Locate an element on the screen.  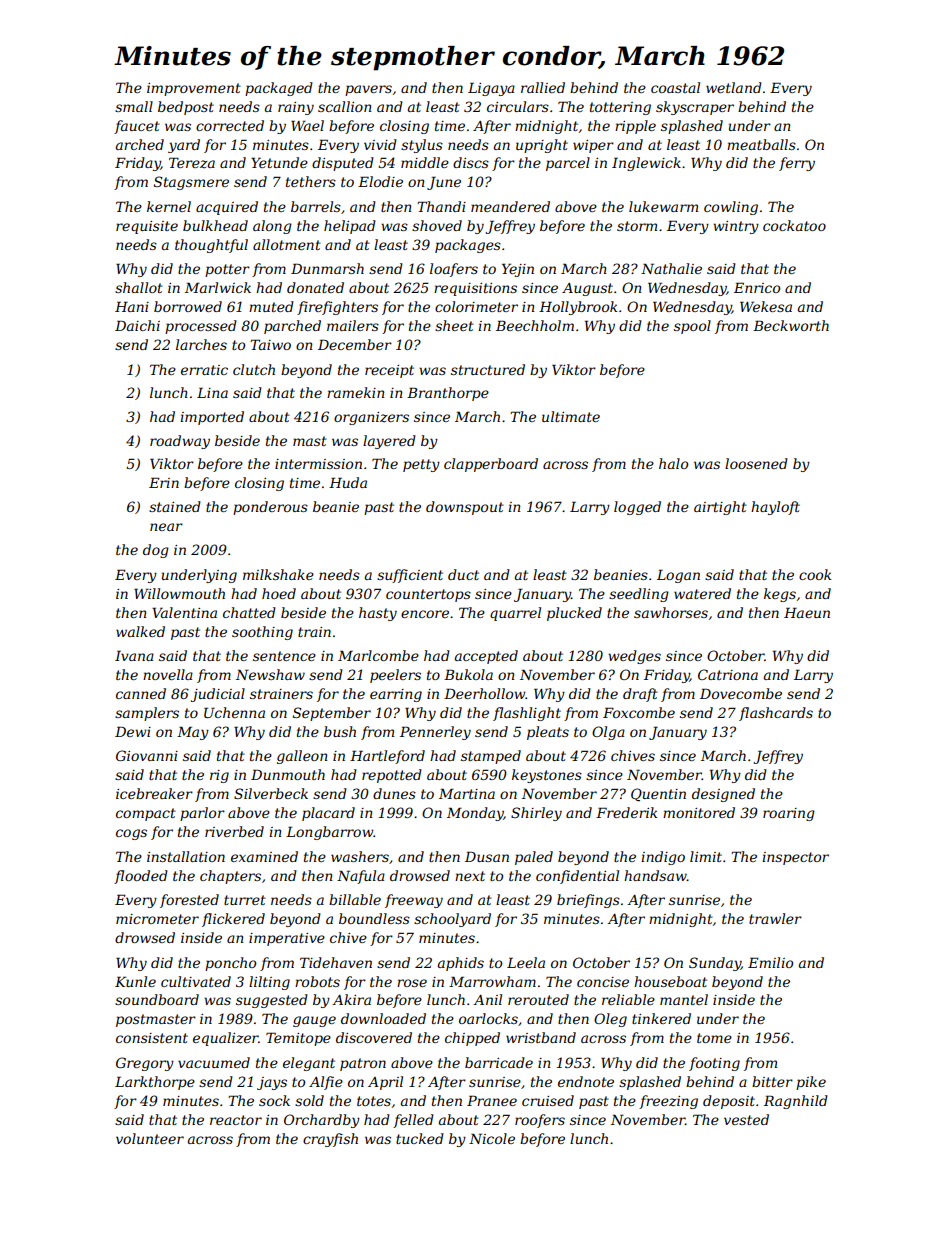
vested is located at coordinates (746, 1119).
